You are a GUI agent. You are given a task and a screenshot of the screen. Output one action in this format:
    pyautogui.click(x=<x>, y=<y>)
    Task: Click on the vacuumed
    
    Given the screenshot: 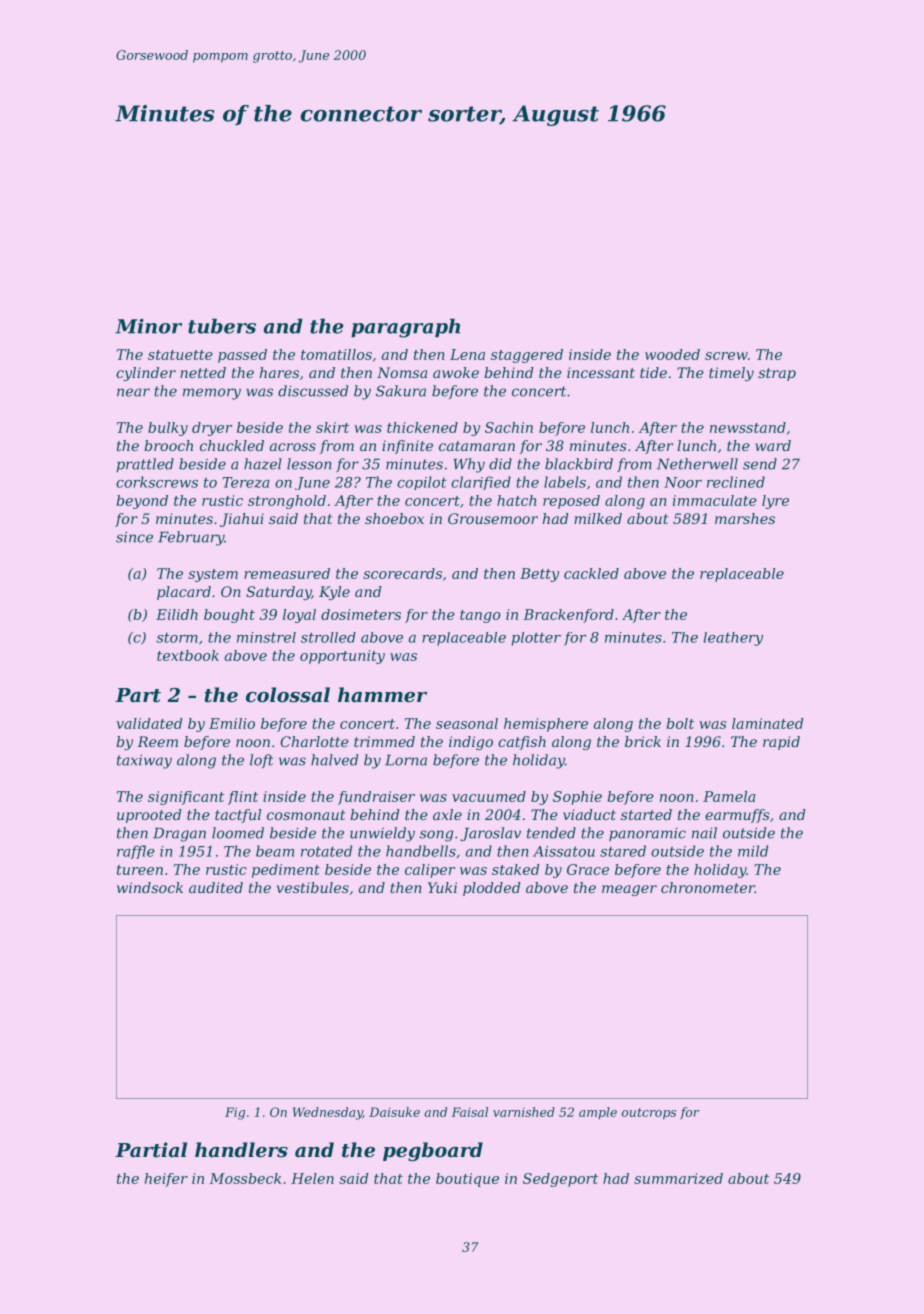 What is the action you would take?
    pyautogui.click(x=489, y=796)
